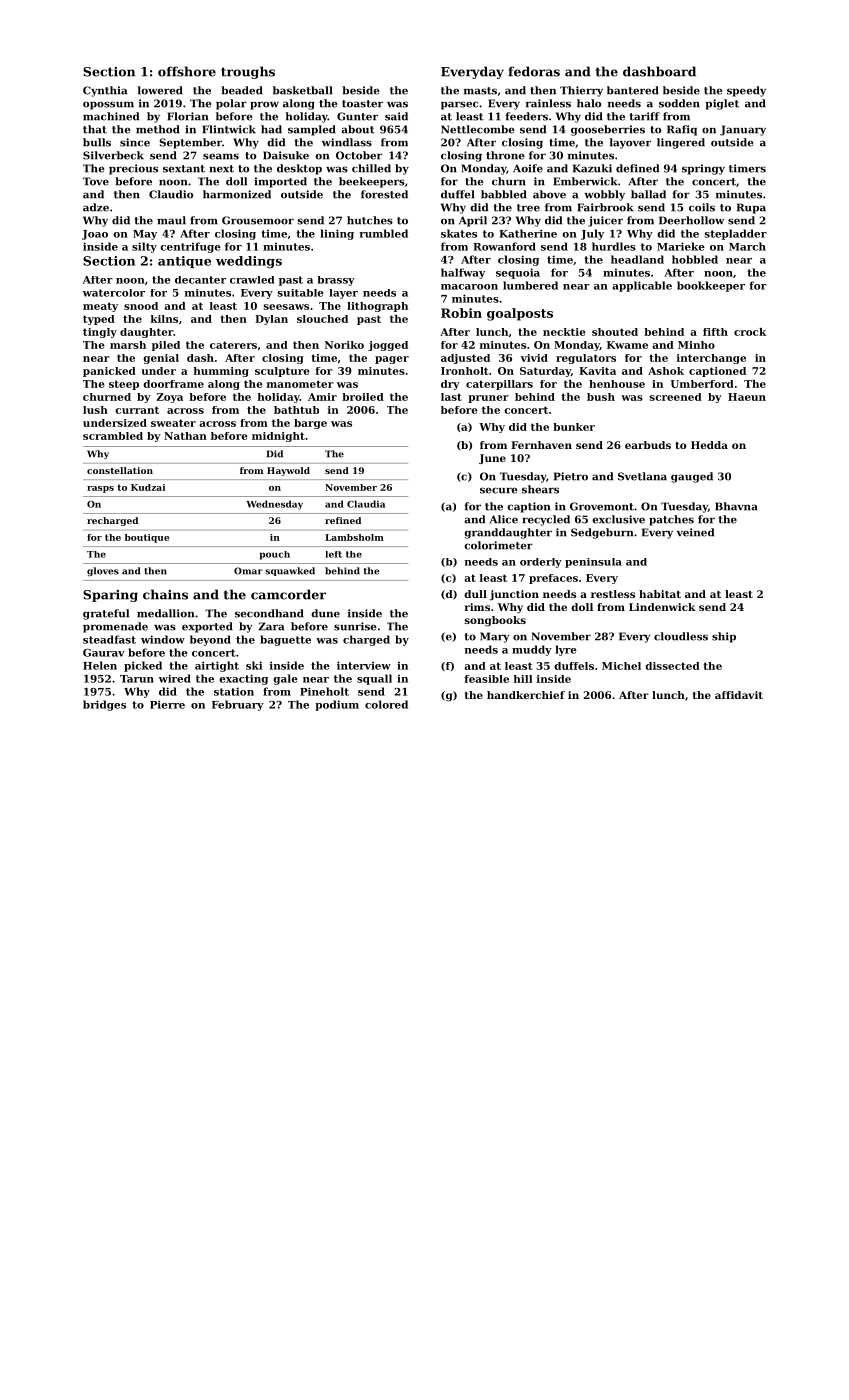  I want to click on habitat, so click(660, 594).
